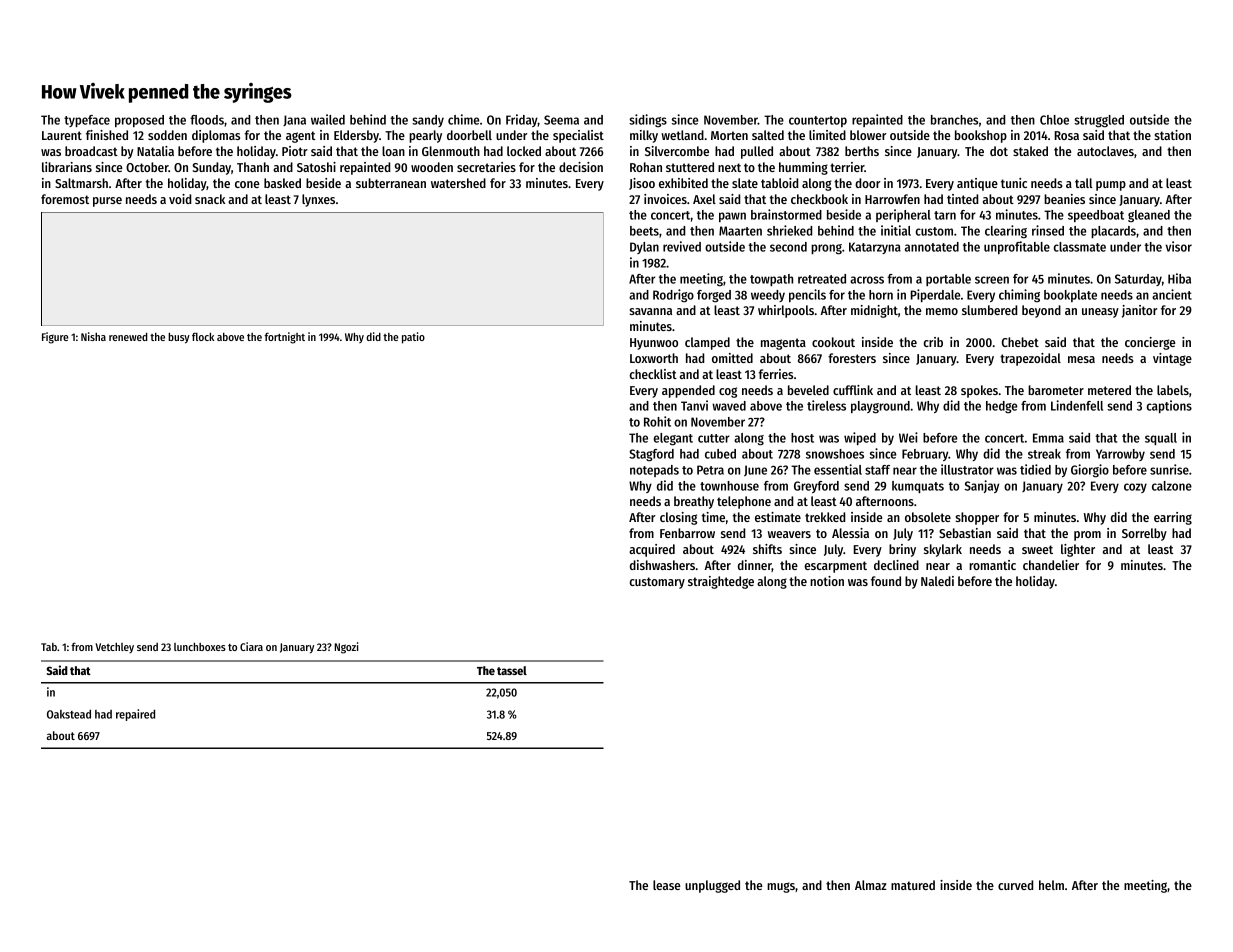 The width and height of the screenshot is (1233, 952). What do you see at coordinates (1096, 216) in the screenshot?
I see `speedboat` at bounding box center [1096, 216].
